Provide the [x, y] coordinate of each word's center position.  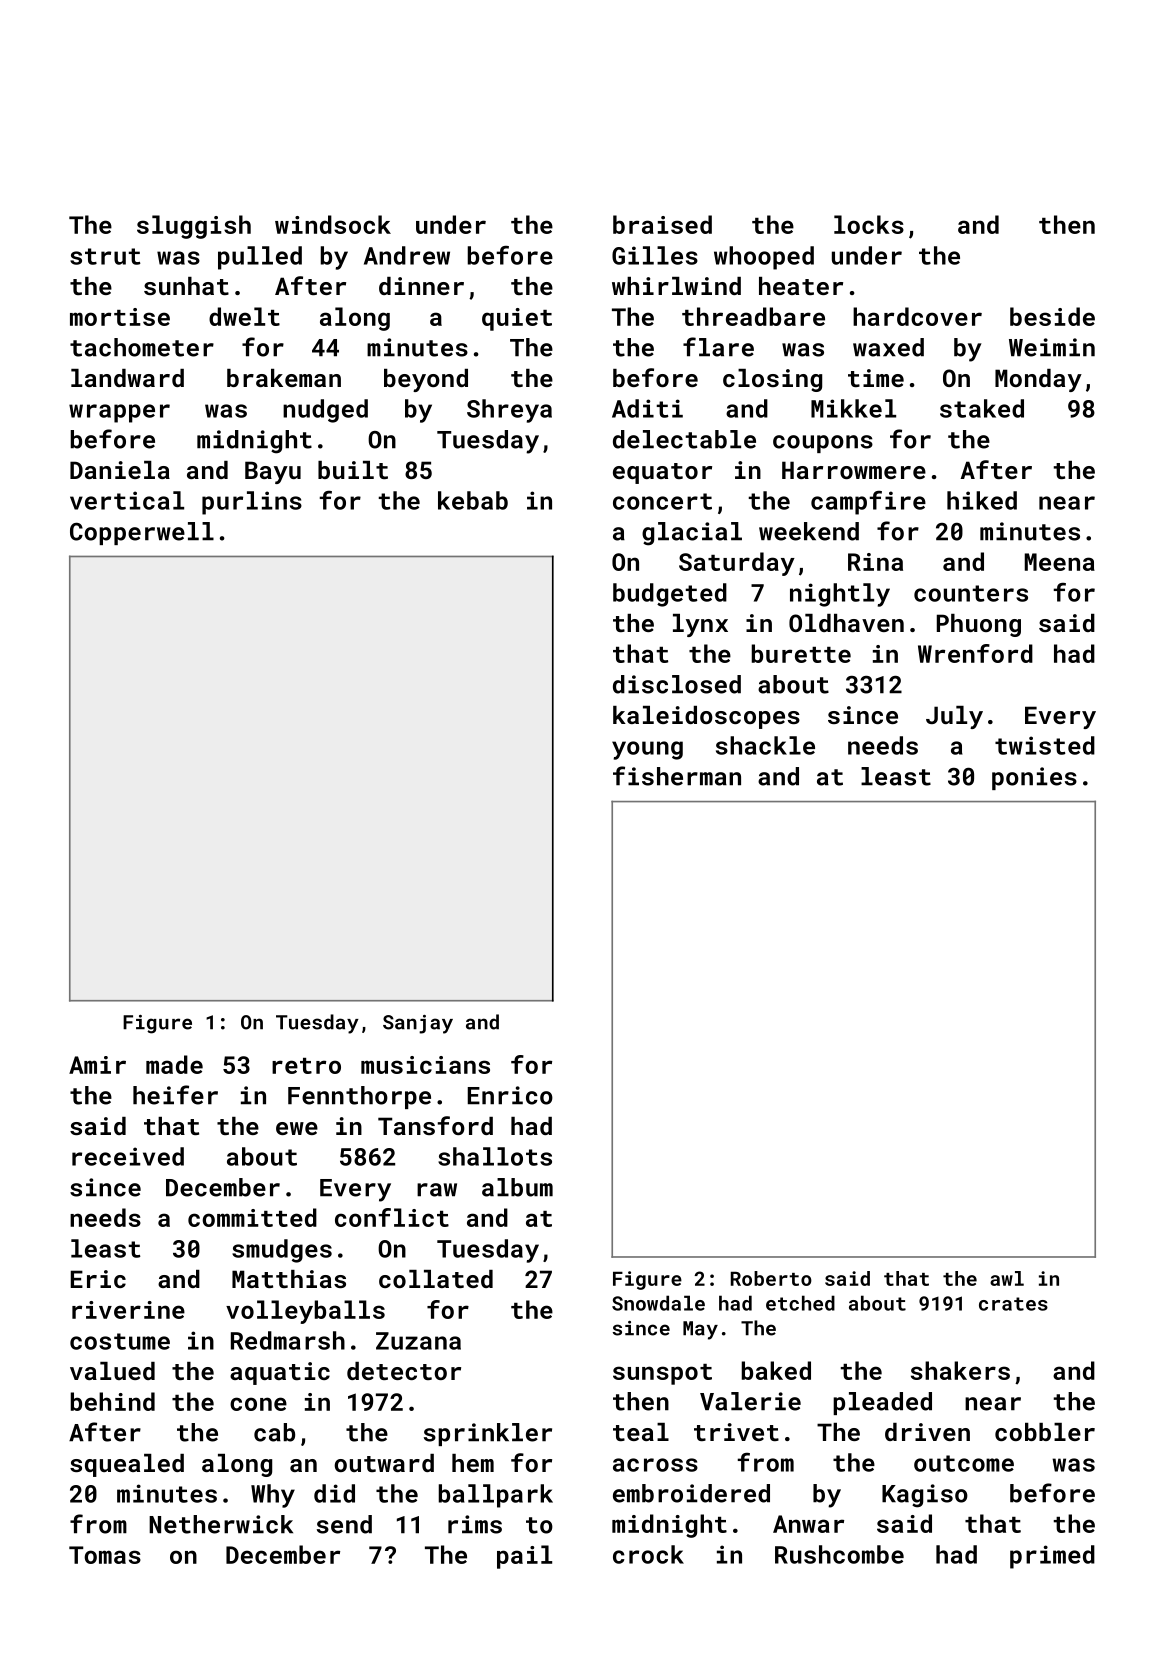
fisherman [677, 776]
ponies [1034, 778]
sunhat [186, 286]
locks [869, 224]
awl [1007, 1278]
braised [662, 224]
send [344, 1524]
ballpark [496, 1496]
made [174, 1064]
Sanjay [418, 1024]
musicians [425, 1065]
